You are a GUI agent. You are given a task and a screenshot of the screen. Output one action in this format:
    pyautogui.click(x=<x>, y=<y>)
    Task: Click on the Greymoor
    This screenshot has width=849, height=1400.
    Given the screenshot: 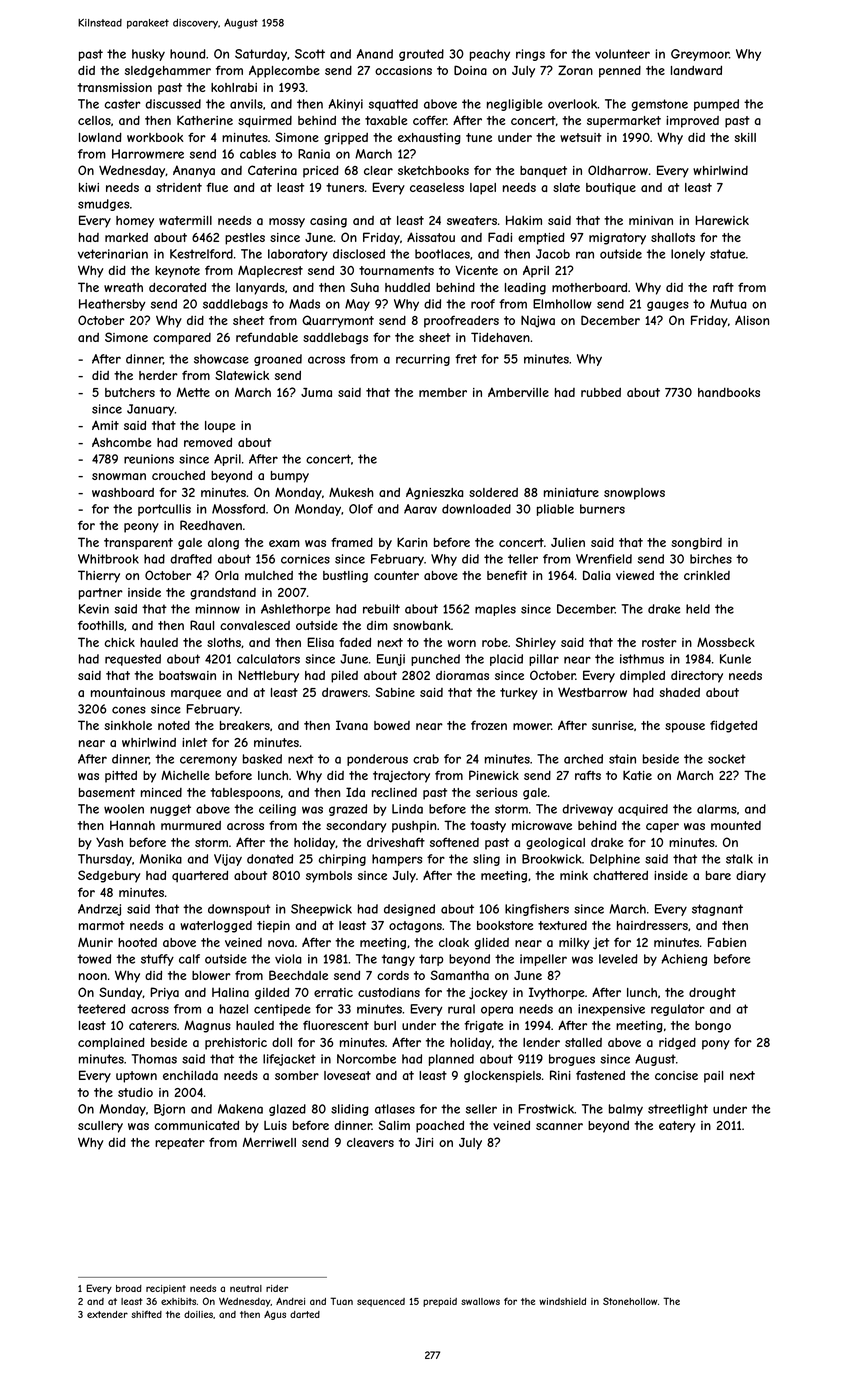 What is the action you would take?
    pyautogui.click(x=700, y=55)
